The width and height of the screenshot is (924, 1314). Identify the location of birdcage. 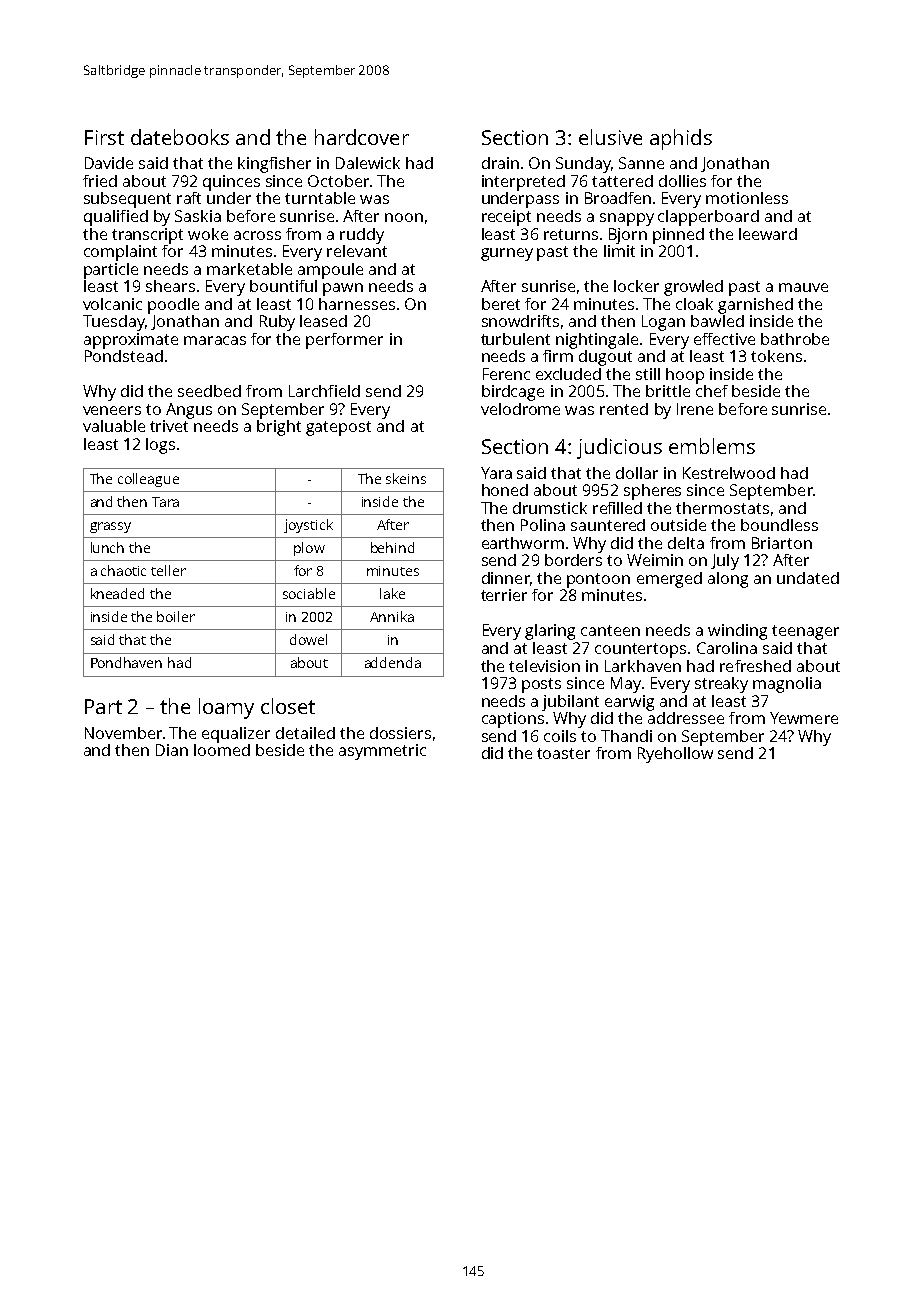
(513, 393).
